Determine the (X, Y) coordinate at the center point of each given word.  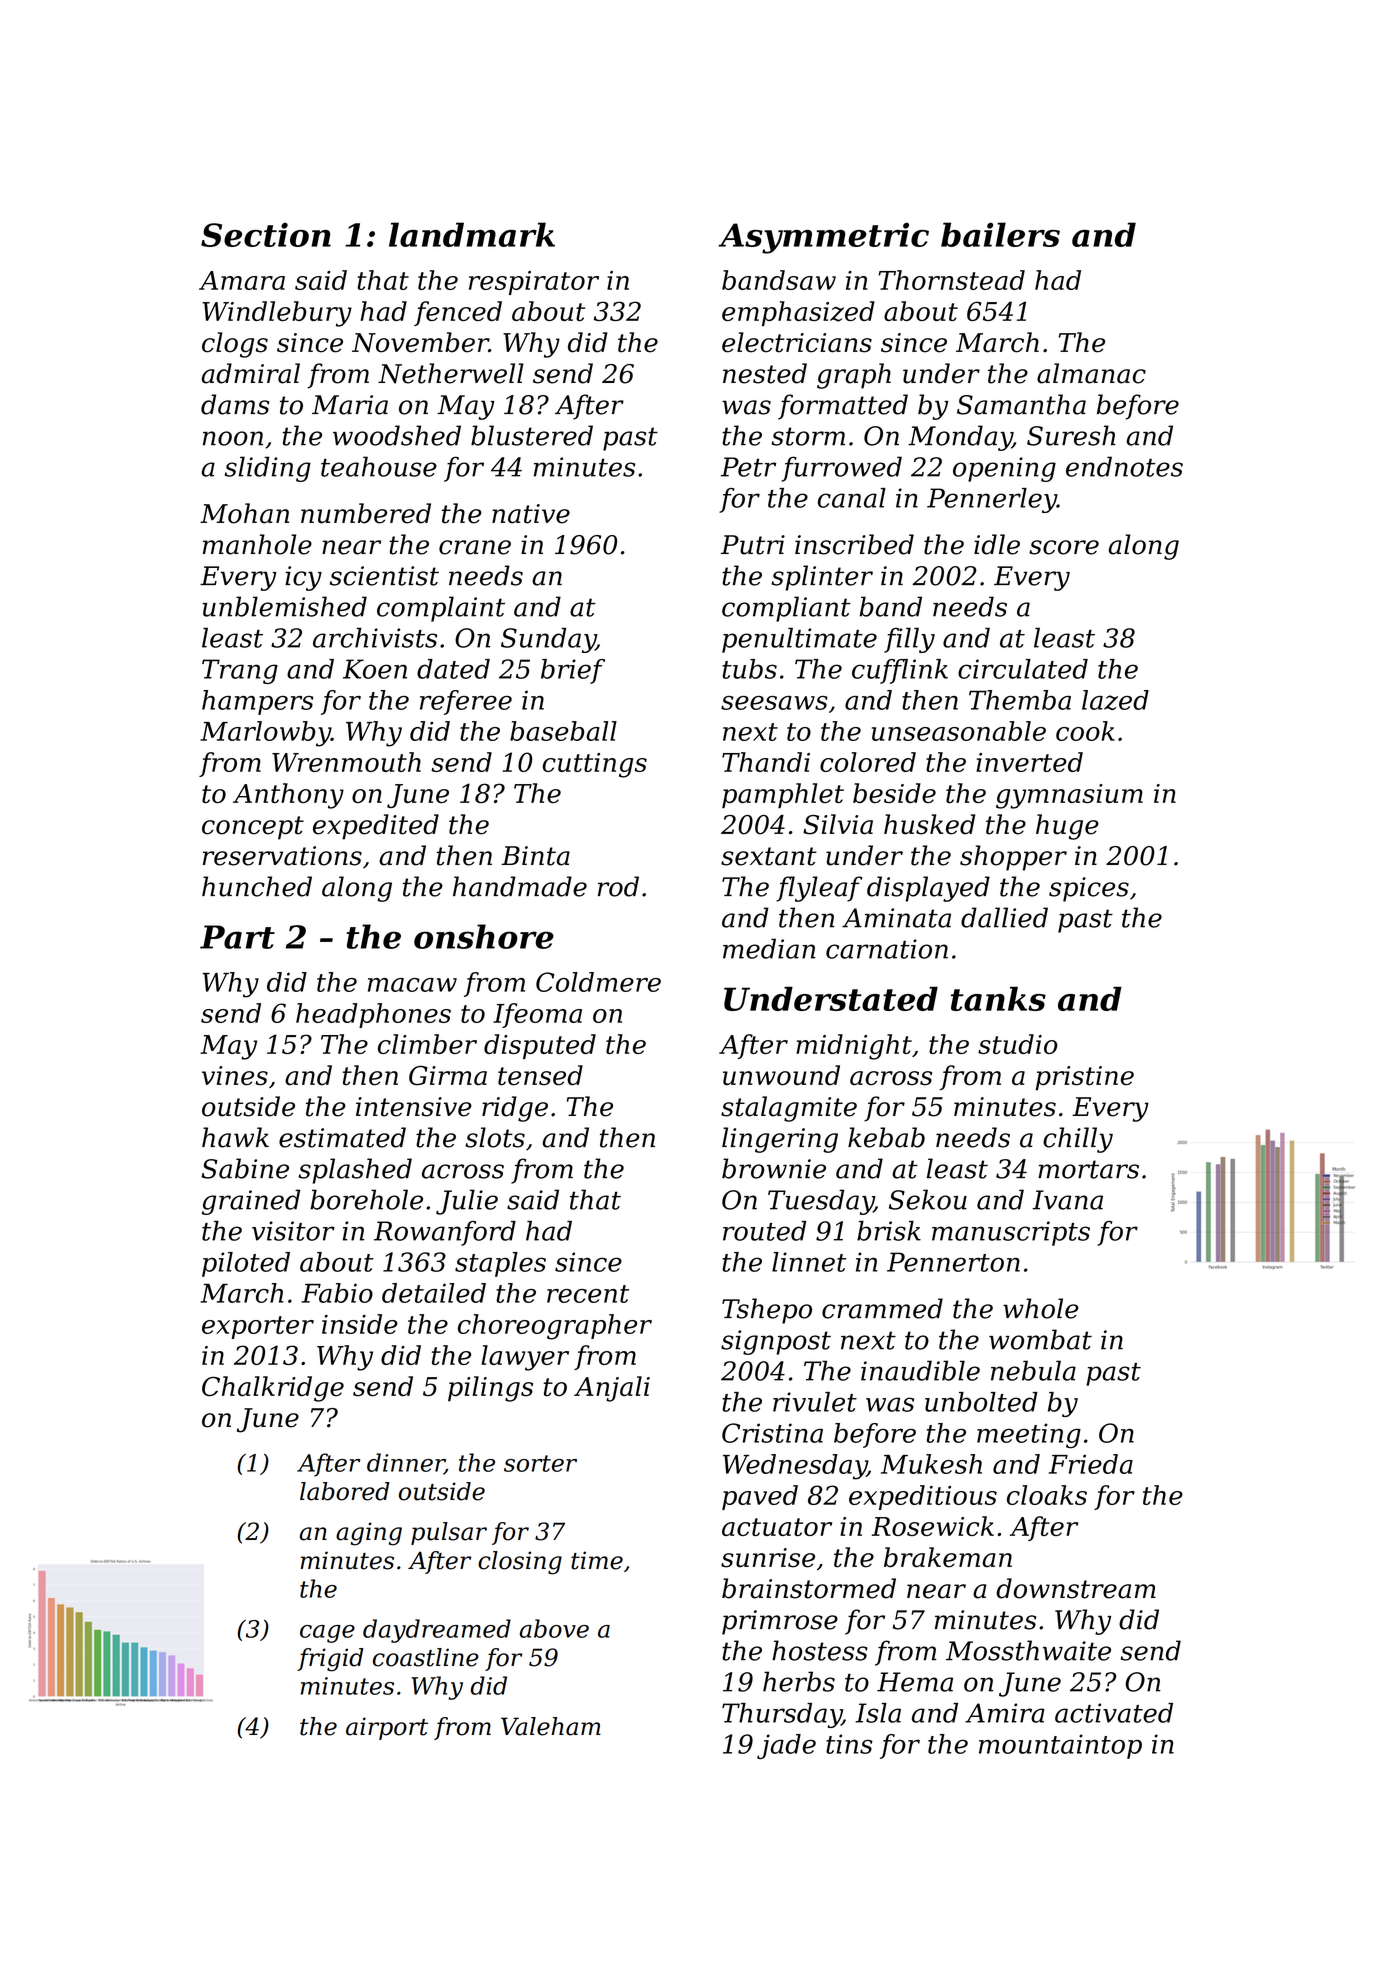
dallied (1004, 917)
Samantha (1021, 404)
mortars (1088, 1169)
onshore (484, 936)
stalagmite (789, 1109)
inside (360, 1324)
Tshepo (767, 1311)
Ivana (1067, 1200)
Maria (350, 405)
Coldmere (598, 982)
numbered (366, 513)
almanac (1091, 373)
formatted (843, 407)
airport (387, 1728)
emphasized (798, 313)
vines (235, 1076)
